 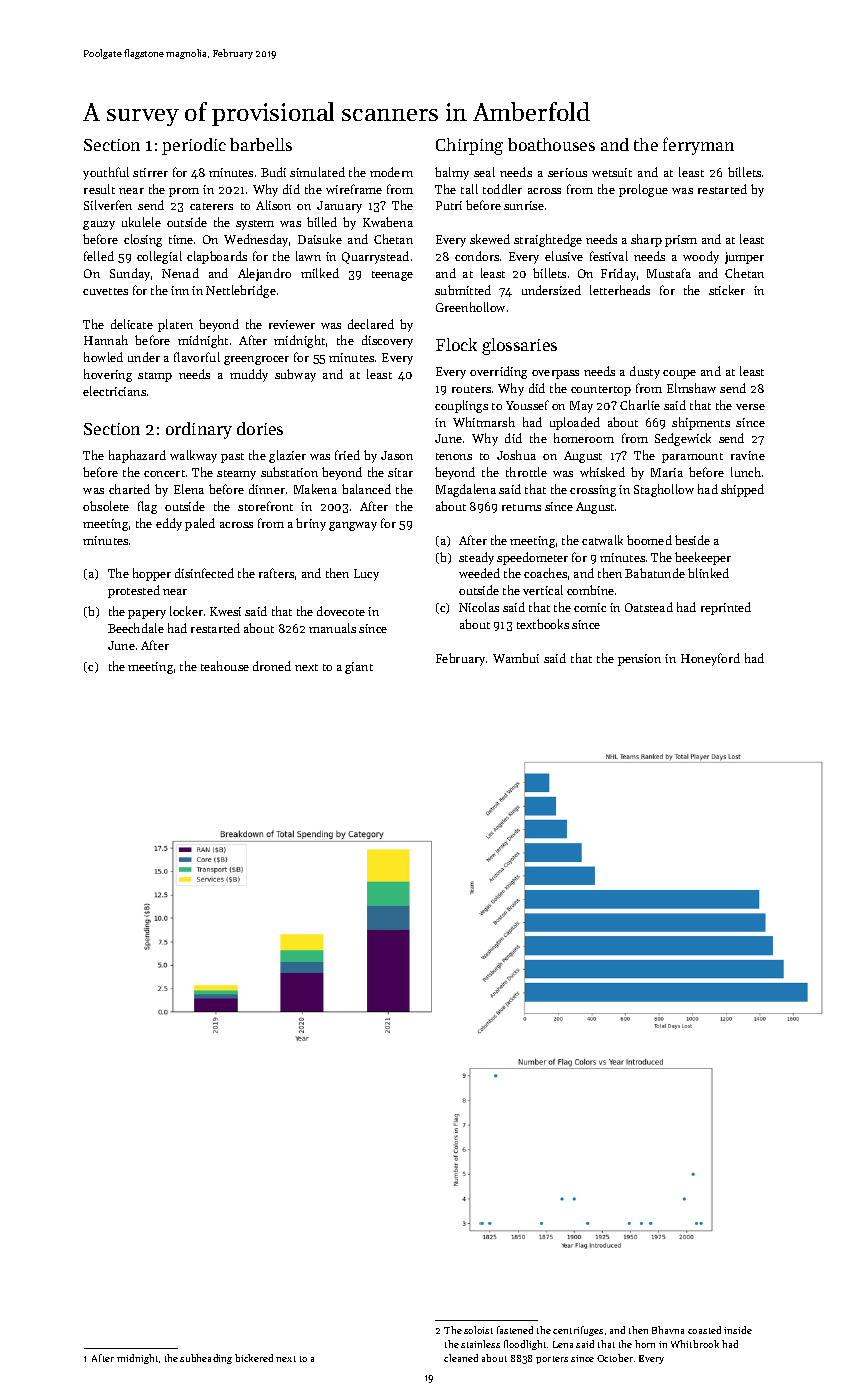 What do you see at coordinates (194, 146) in the page?
I see `periodic` at bounding box center [194, 146].
